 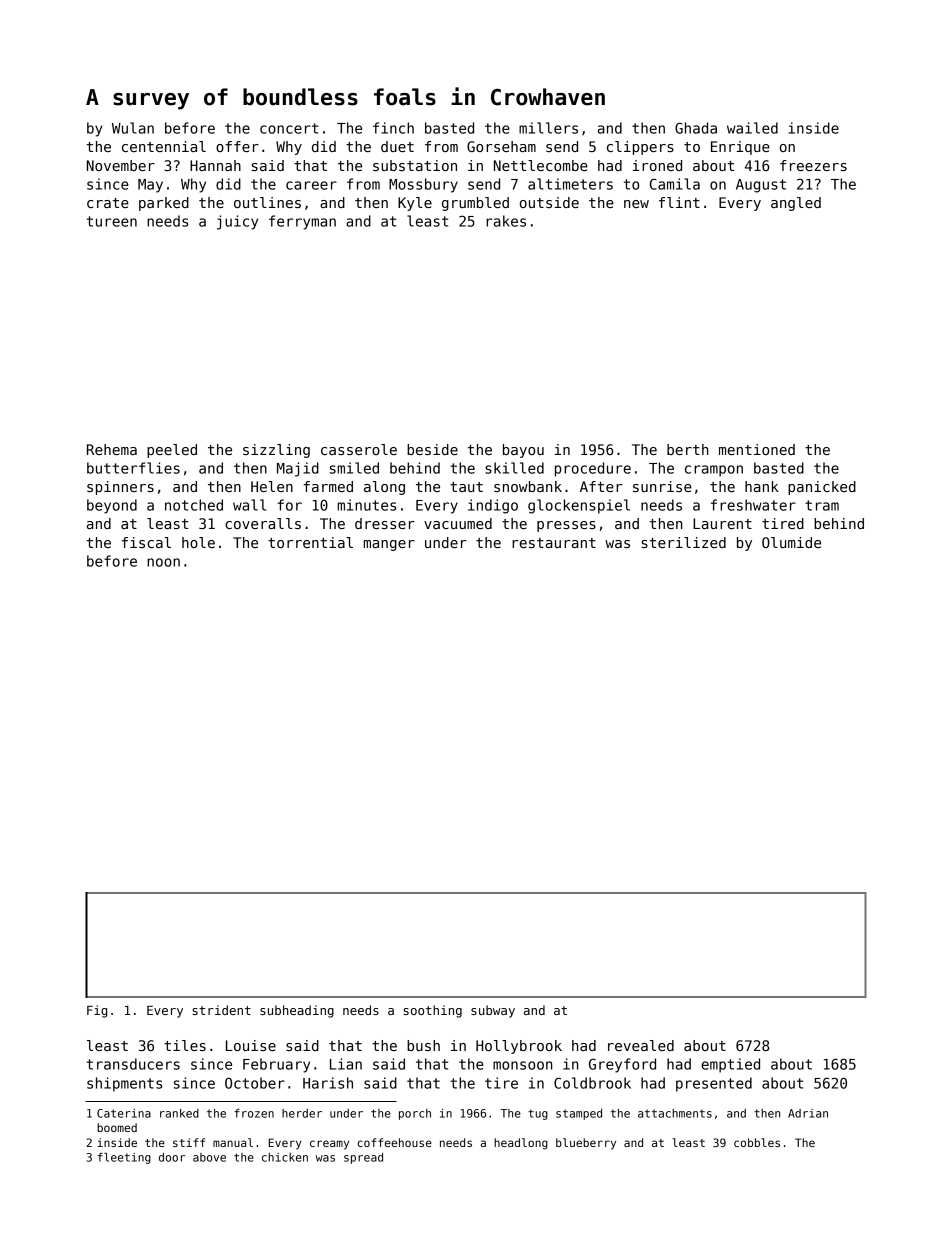 I want to click on boomed, so click(x=117, y=1127).
